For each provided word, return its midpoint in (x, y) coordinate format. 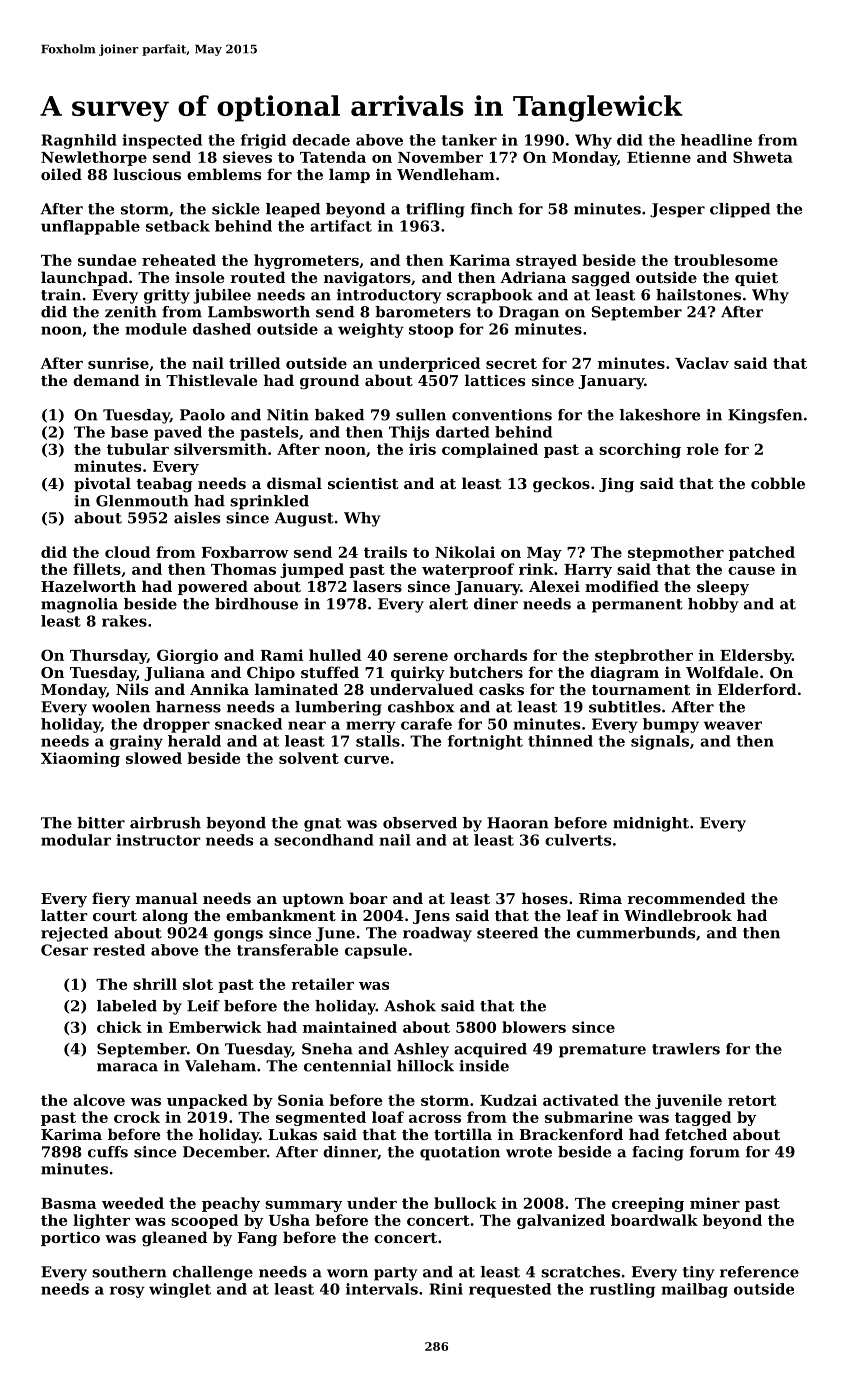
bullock (465, 1203)
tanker (469, 140)
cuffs (108, 1152)
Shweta (763, 157)
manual (167, 898)
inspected (162, 141)
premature (602, 1051)
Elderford (757, 689)
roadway (437, 934)
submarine (589, 1117)
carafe (426, 724)
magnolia (79, 605)
